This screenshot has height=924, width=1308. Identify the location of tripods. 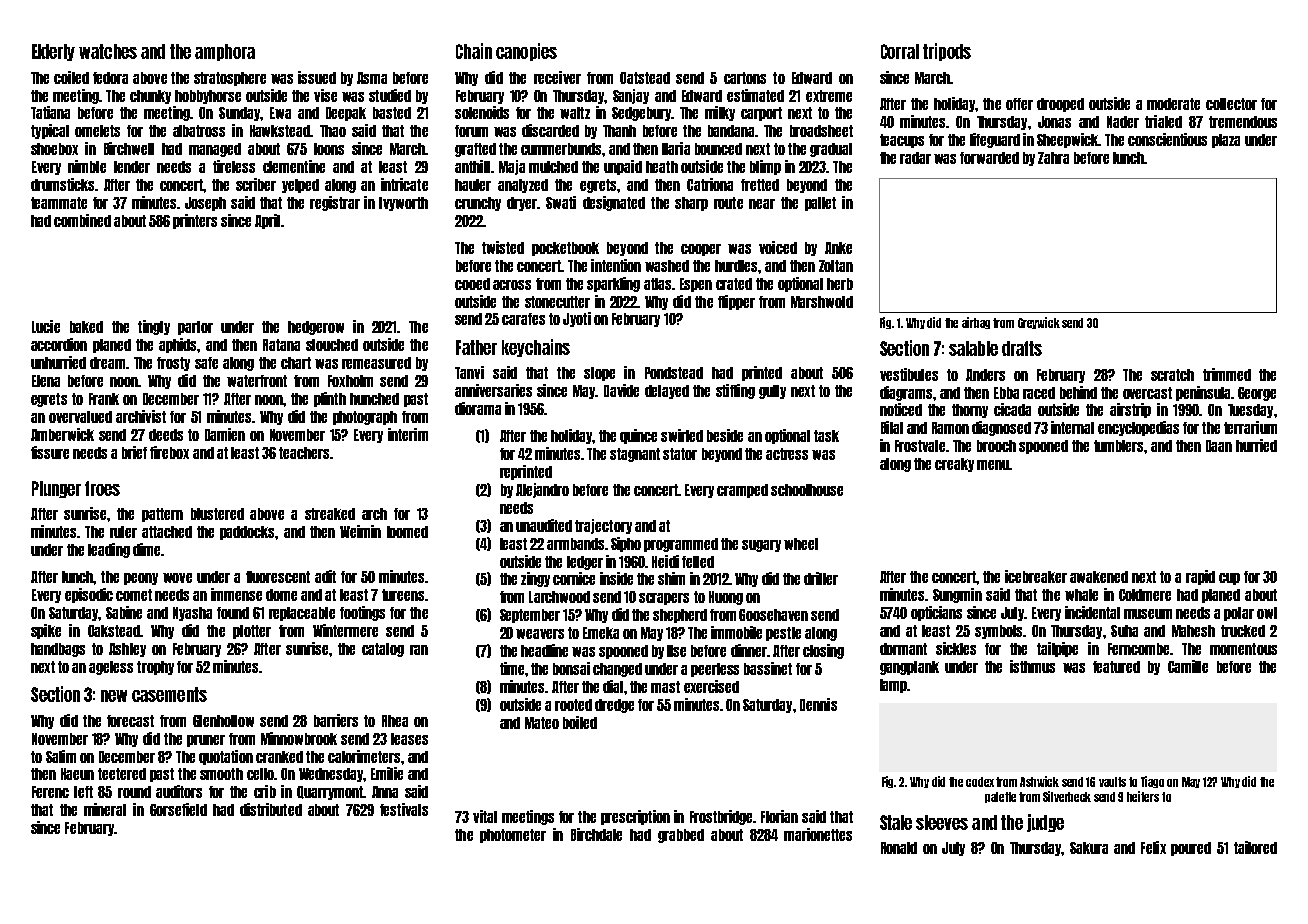
(947, 52).
